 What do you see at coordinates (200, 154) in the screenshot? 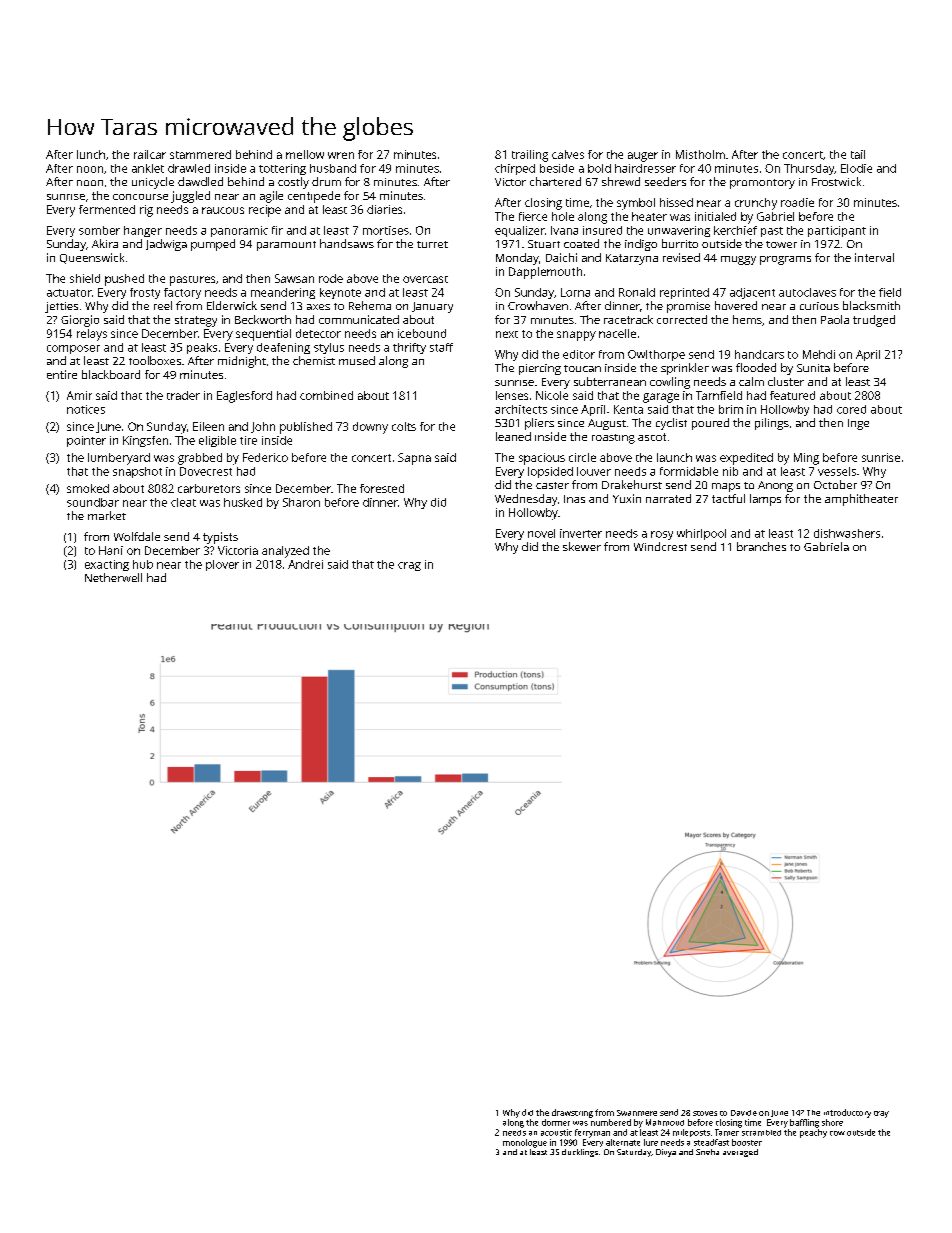
I see `stammered` at bounding box center [200, 154].
